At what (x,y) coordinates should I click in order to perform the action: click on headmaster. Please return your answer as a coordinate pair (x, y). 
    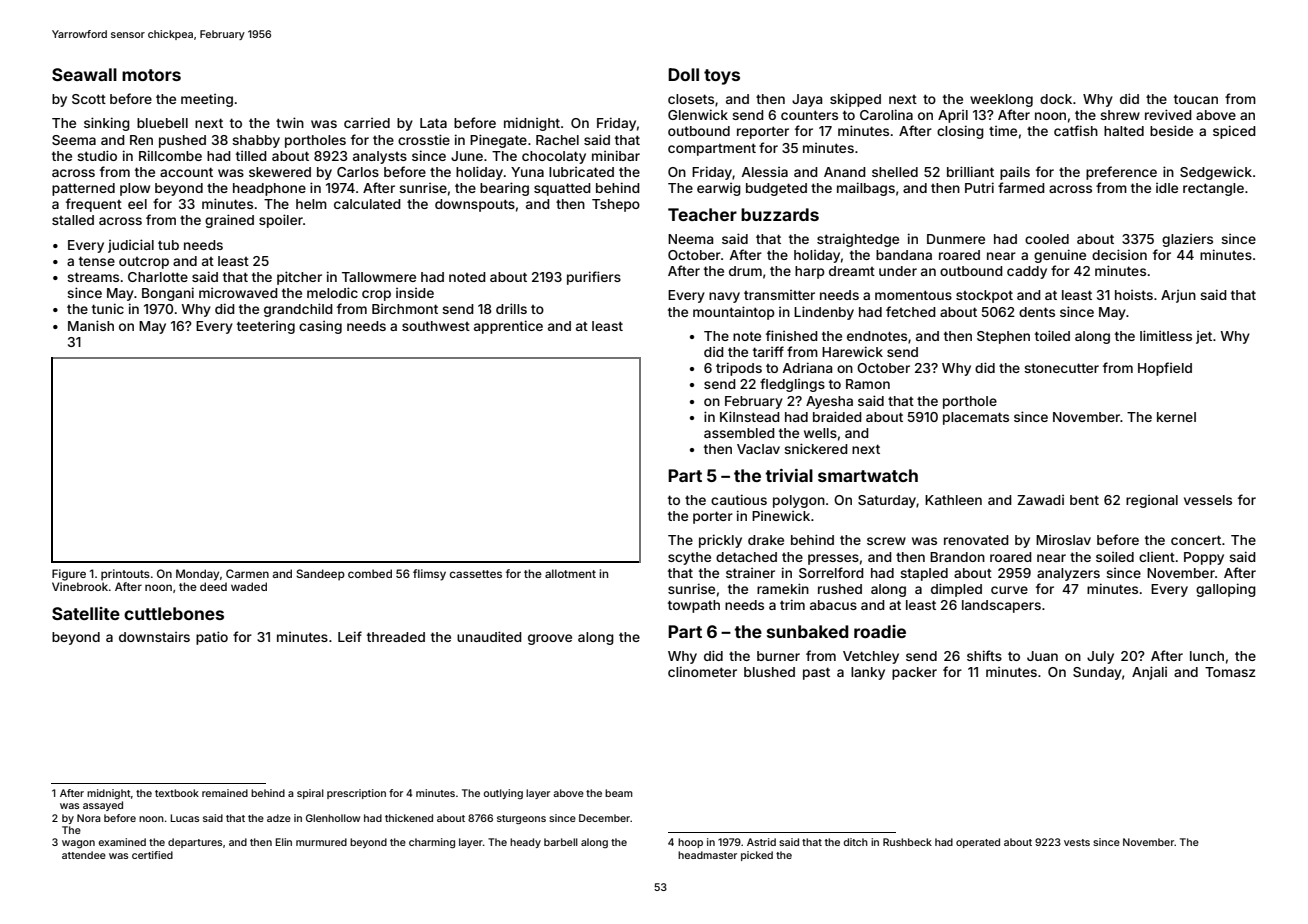
    Looking at the image, I should click on (707, 855).
